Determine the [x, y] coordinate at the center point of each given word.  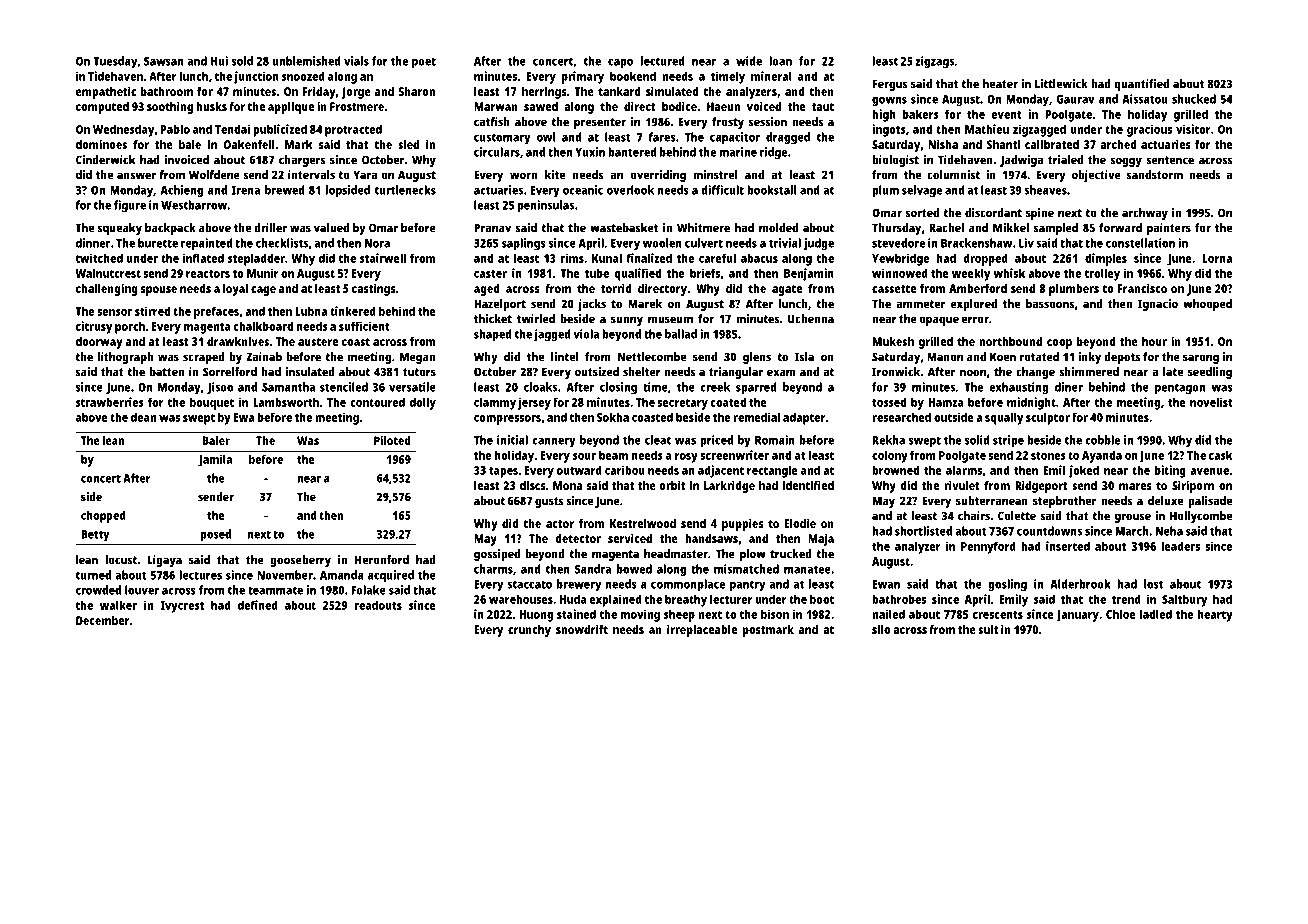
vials [356, 61]
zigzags [934, 62]
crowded [98, 590]
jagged [552, 335]
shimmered [1089, 372]
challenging [107, 289]
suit [988, 629]
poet [424, 63]
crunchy [529, 631]
